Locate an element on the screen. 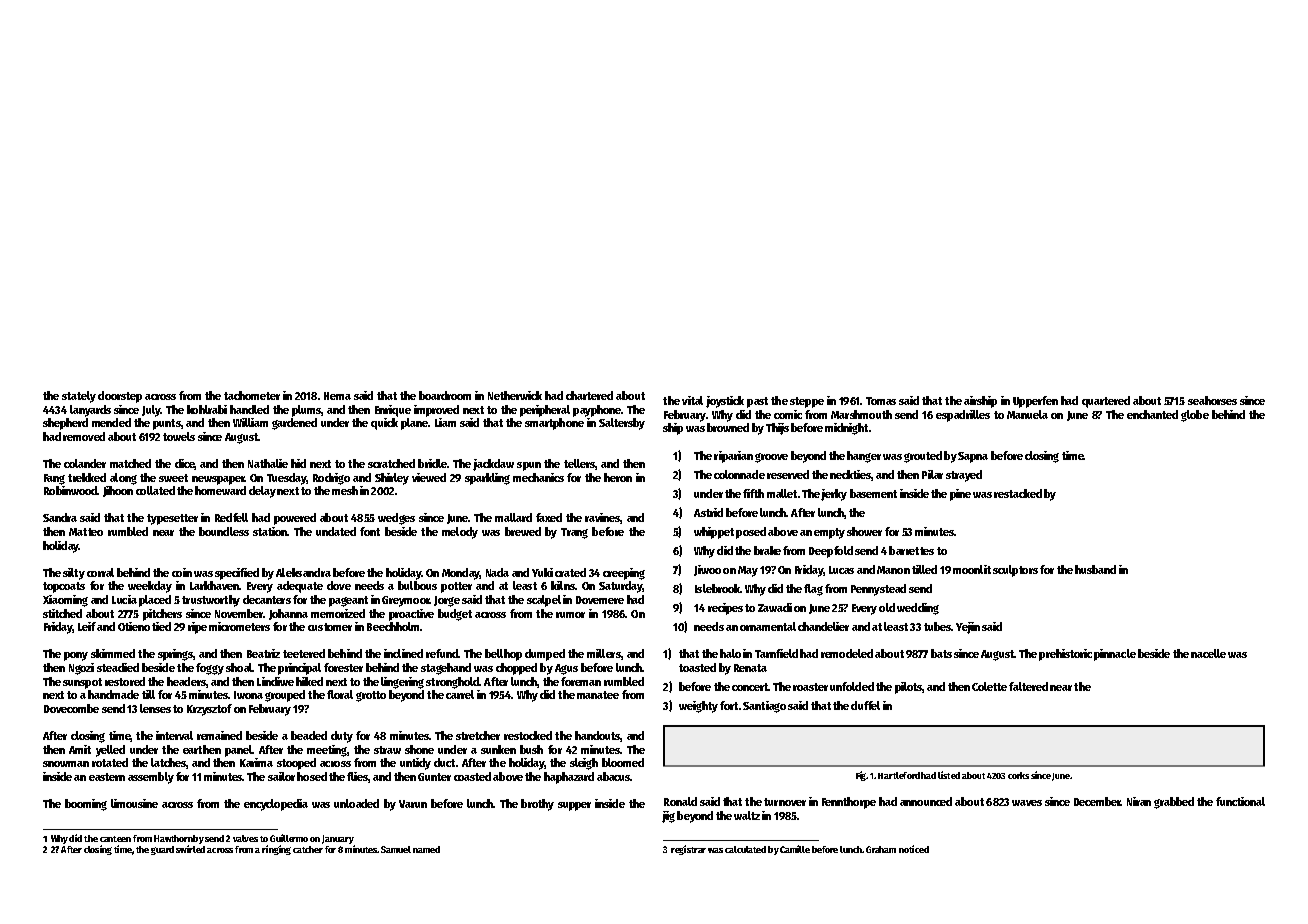 The image size is (1308, 924). Sapna is located at coordinates (973, 457).
